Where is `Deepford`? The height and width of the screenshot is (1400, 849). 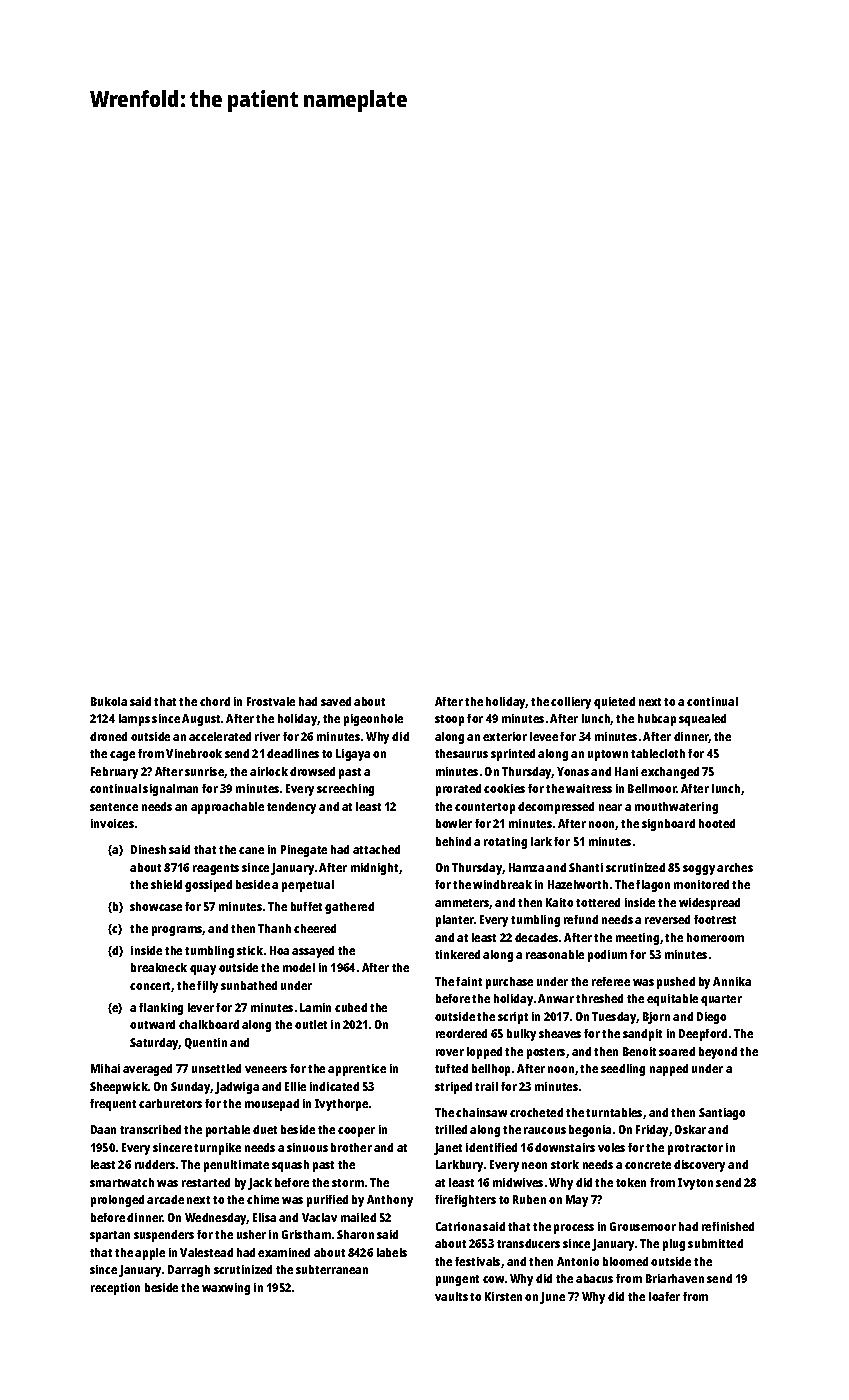
Deepford is located at coordinates (703, 1035).
